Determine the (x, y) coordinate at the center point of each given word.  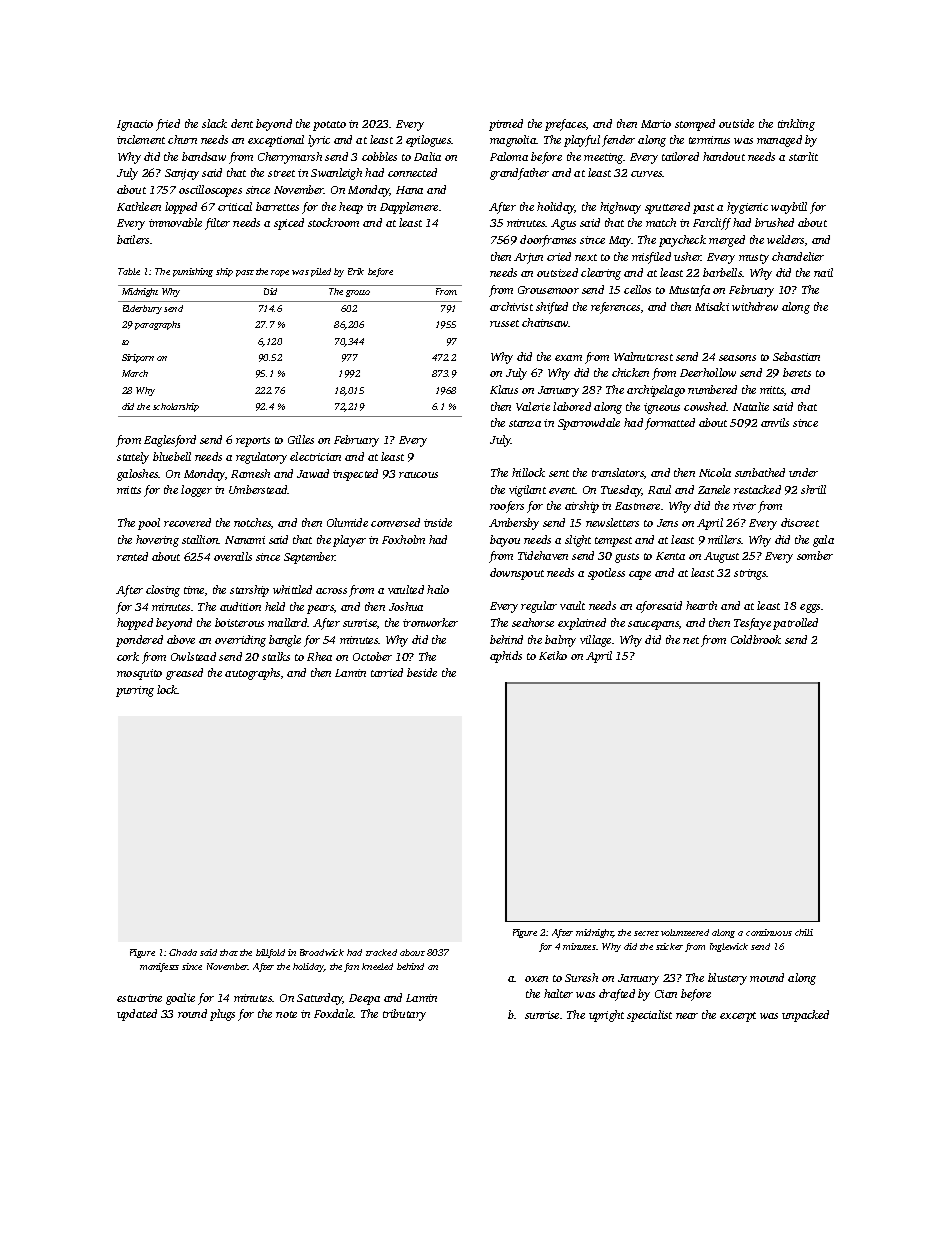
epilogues (429, 141)
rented (132, 556)
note (286, 1014)
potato (329, 126)
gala (823, 541)
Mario (656, 124)
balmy (560, 641)
